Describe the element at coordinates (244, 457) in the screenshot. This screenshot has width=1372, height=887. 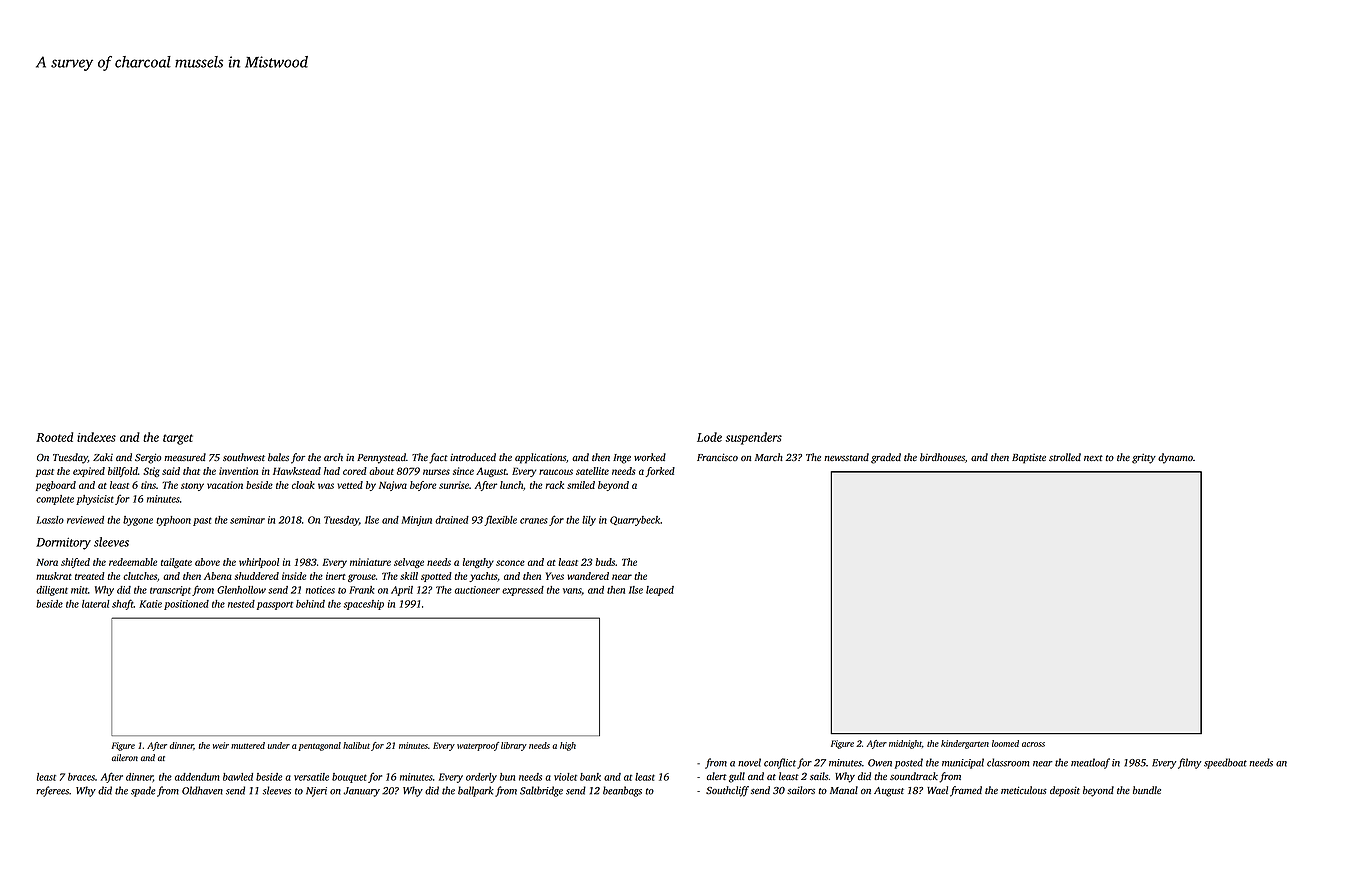
I see `southwest` at that location.
